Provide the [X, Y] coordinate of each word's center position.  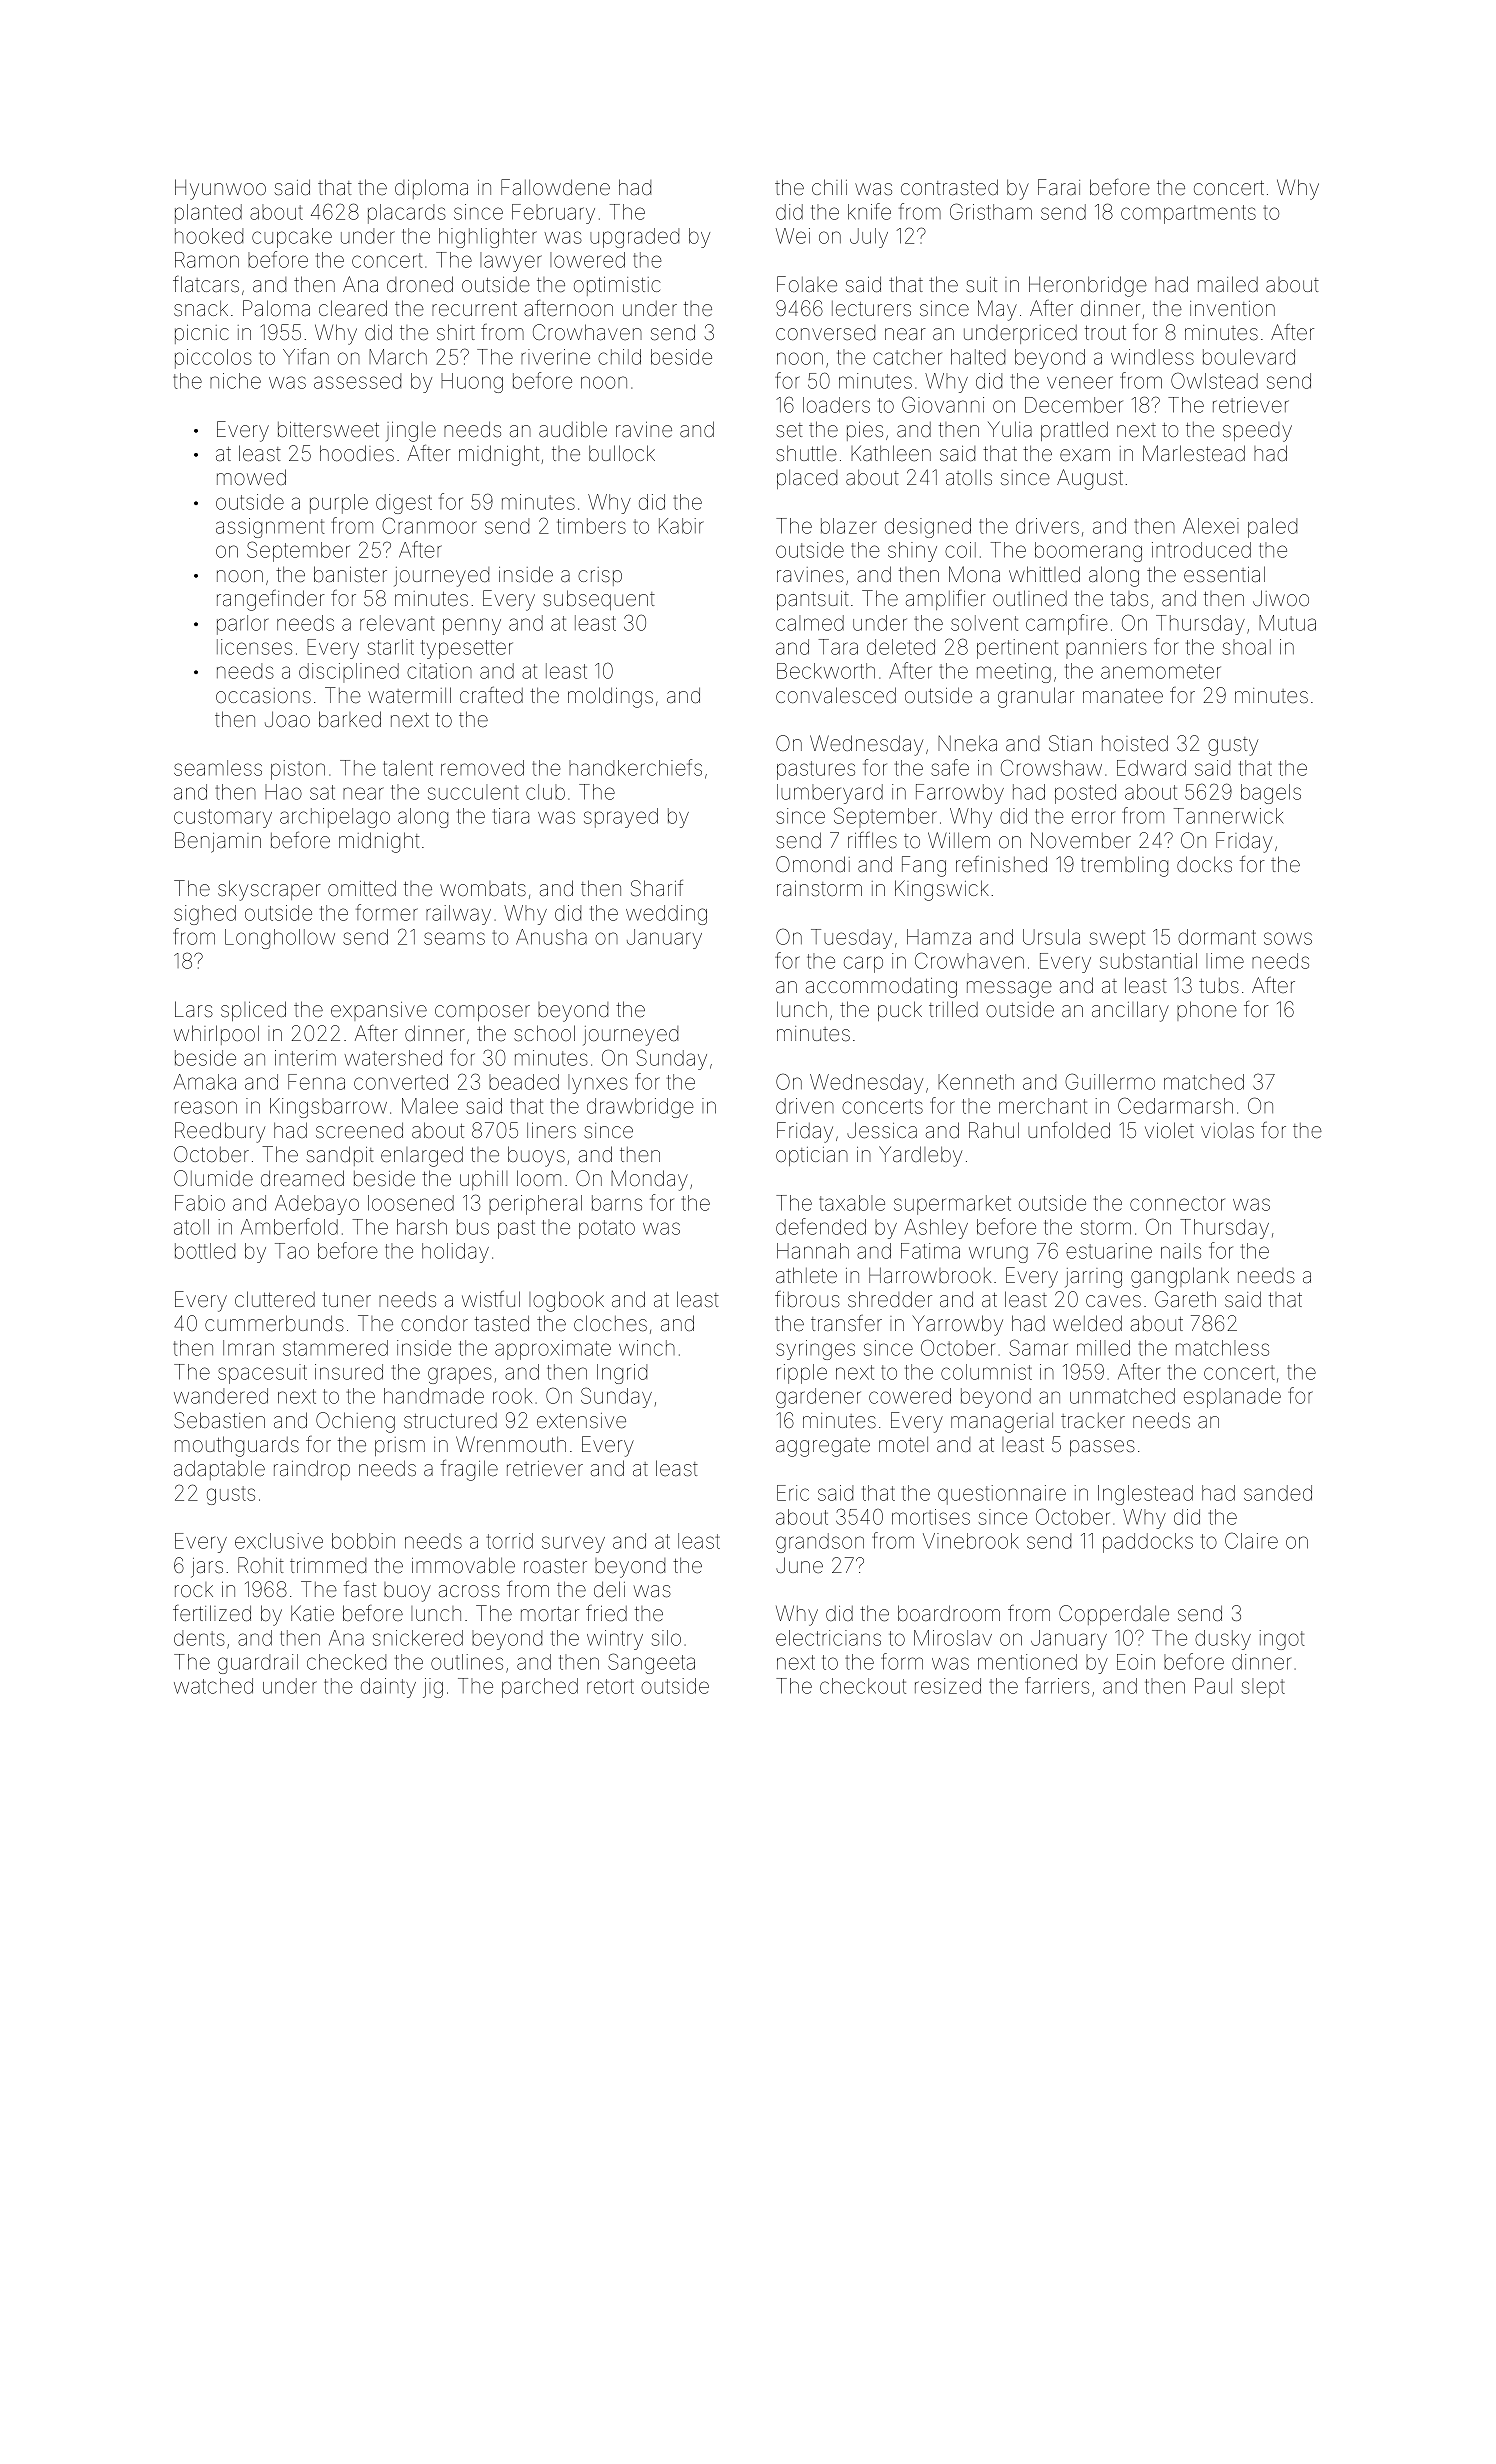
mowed [251, 477]
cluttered [275, 1299]
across [469, 1591]
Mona [974, 574]
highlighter [488, 238]
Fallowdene [555, 187]
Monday [649, 1180]
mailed [1228, 284]
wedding [666, 915]
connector [1177, 1203]
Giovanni [943, 404]
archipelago [335, 818]
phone [1207, 1011]
